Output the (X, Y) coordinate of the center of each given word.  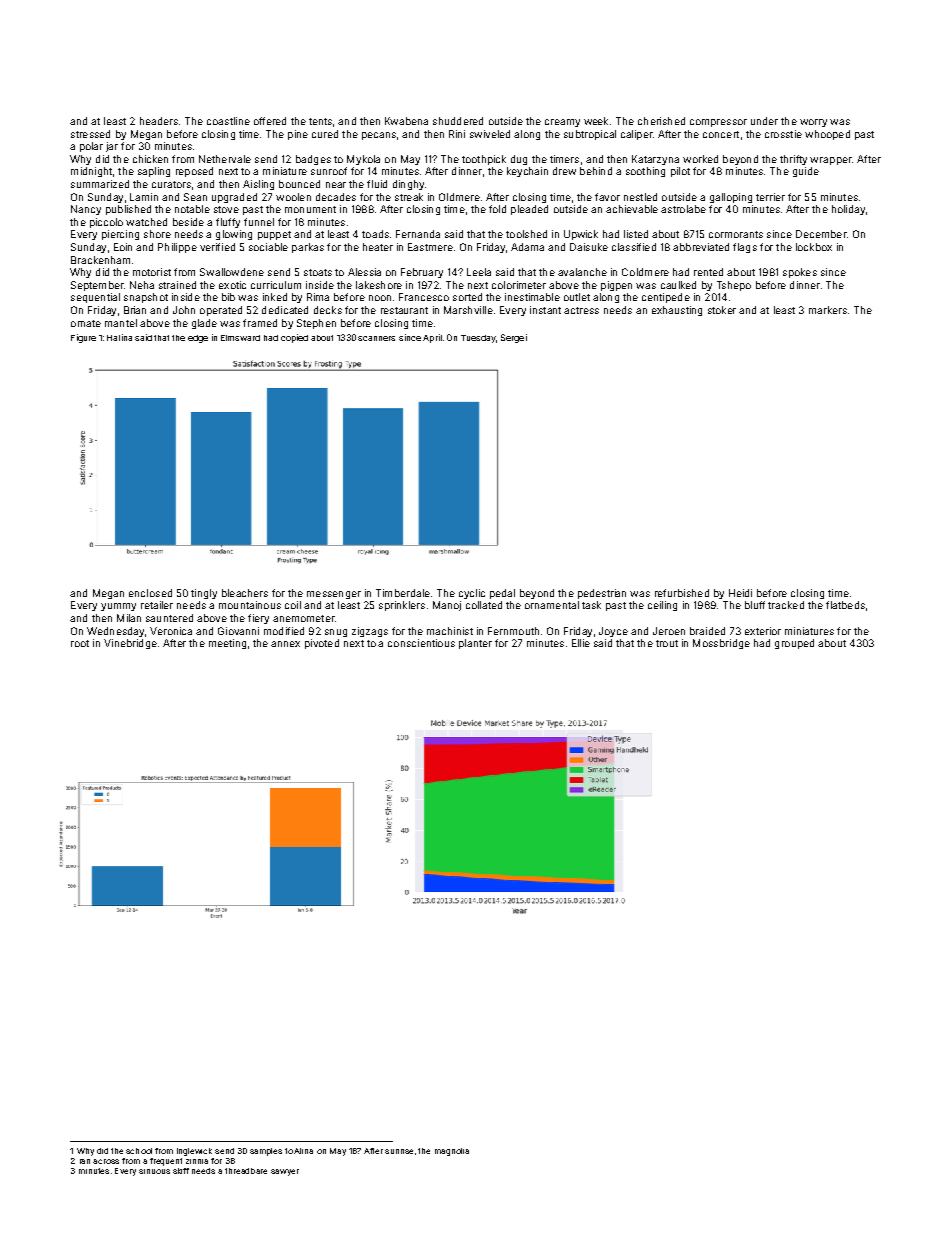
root (80, 643)
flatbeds (845, 605)
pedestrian (602, 594)
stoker (722, 310)
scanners (376, 338)
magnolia (452, 1152)
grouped (794, 644)
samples (266, 1152)
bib (228, 297)
